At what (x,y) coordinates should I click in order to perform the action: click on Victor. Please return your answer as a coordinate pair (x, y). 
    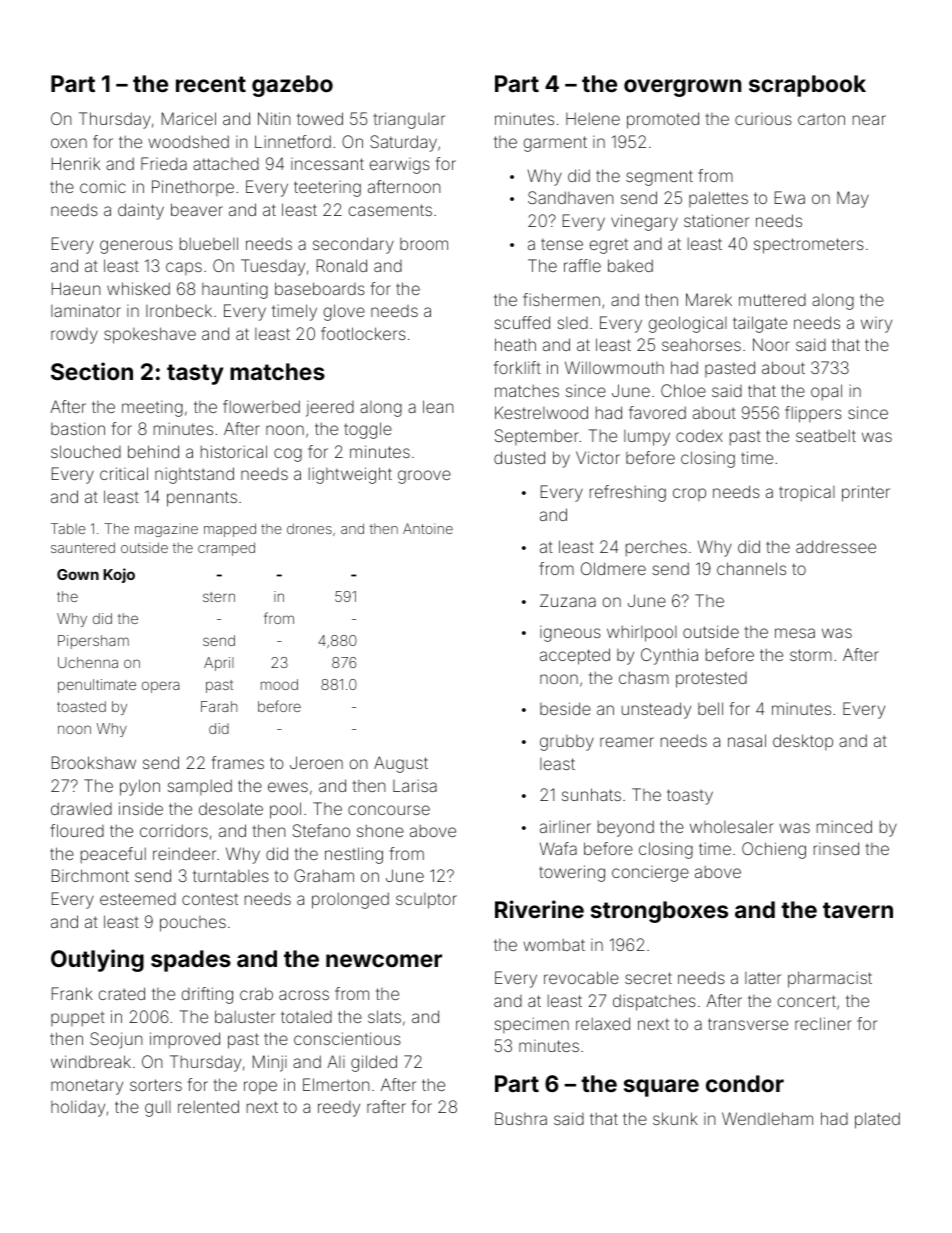
    Looking at the image, I should click on (598, 457).
